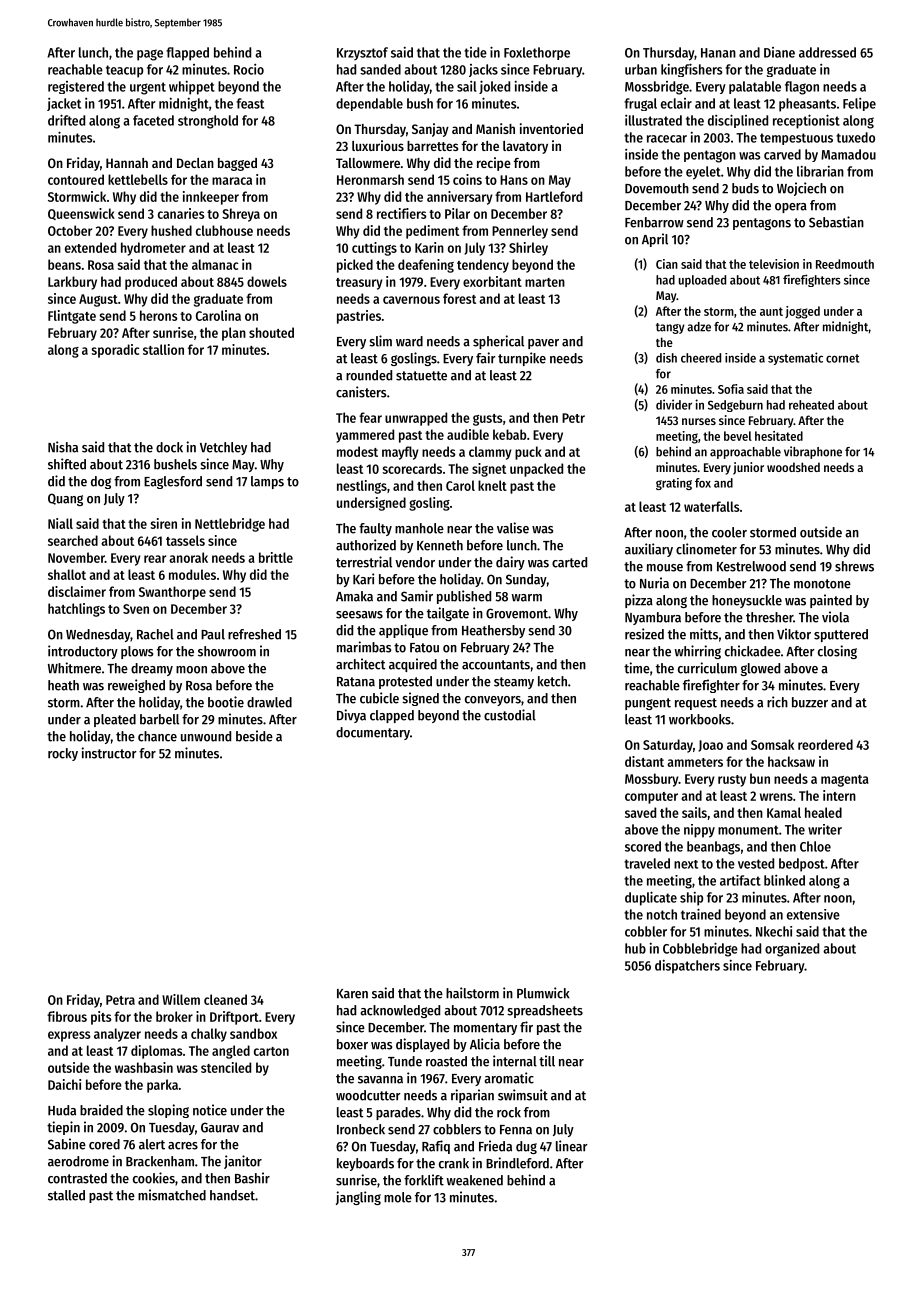 Image resolution: width=924 pixels, height=1308 pixels. Describe the element at coordinates (436, 1147) in the page. I see `Rafiq` at that location.
